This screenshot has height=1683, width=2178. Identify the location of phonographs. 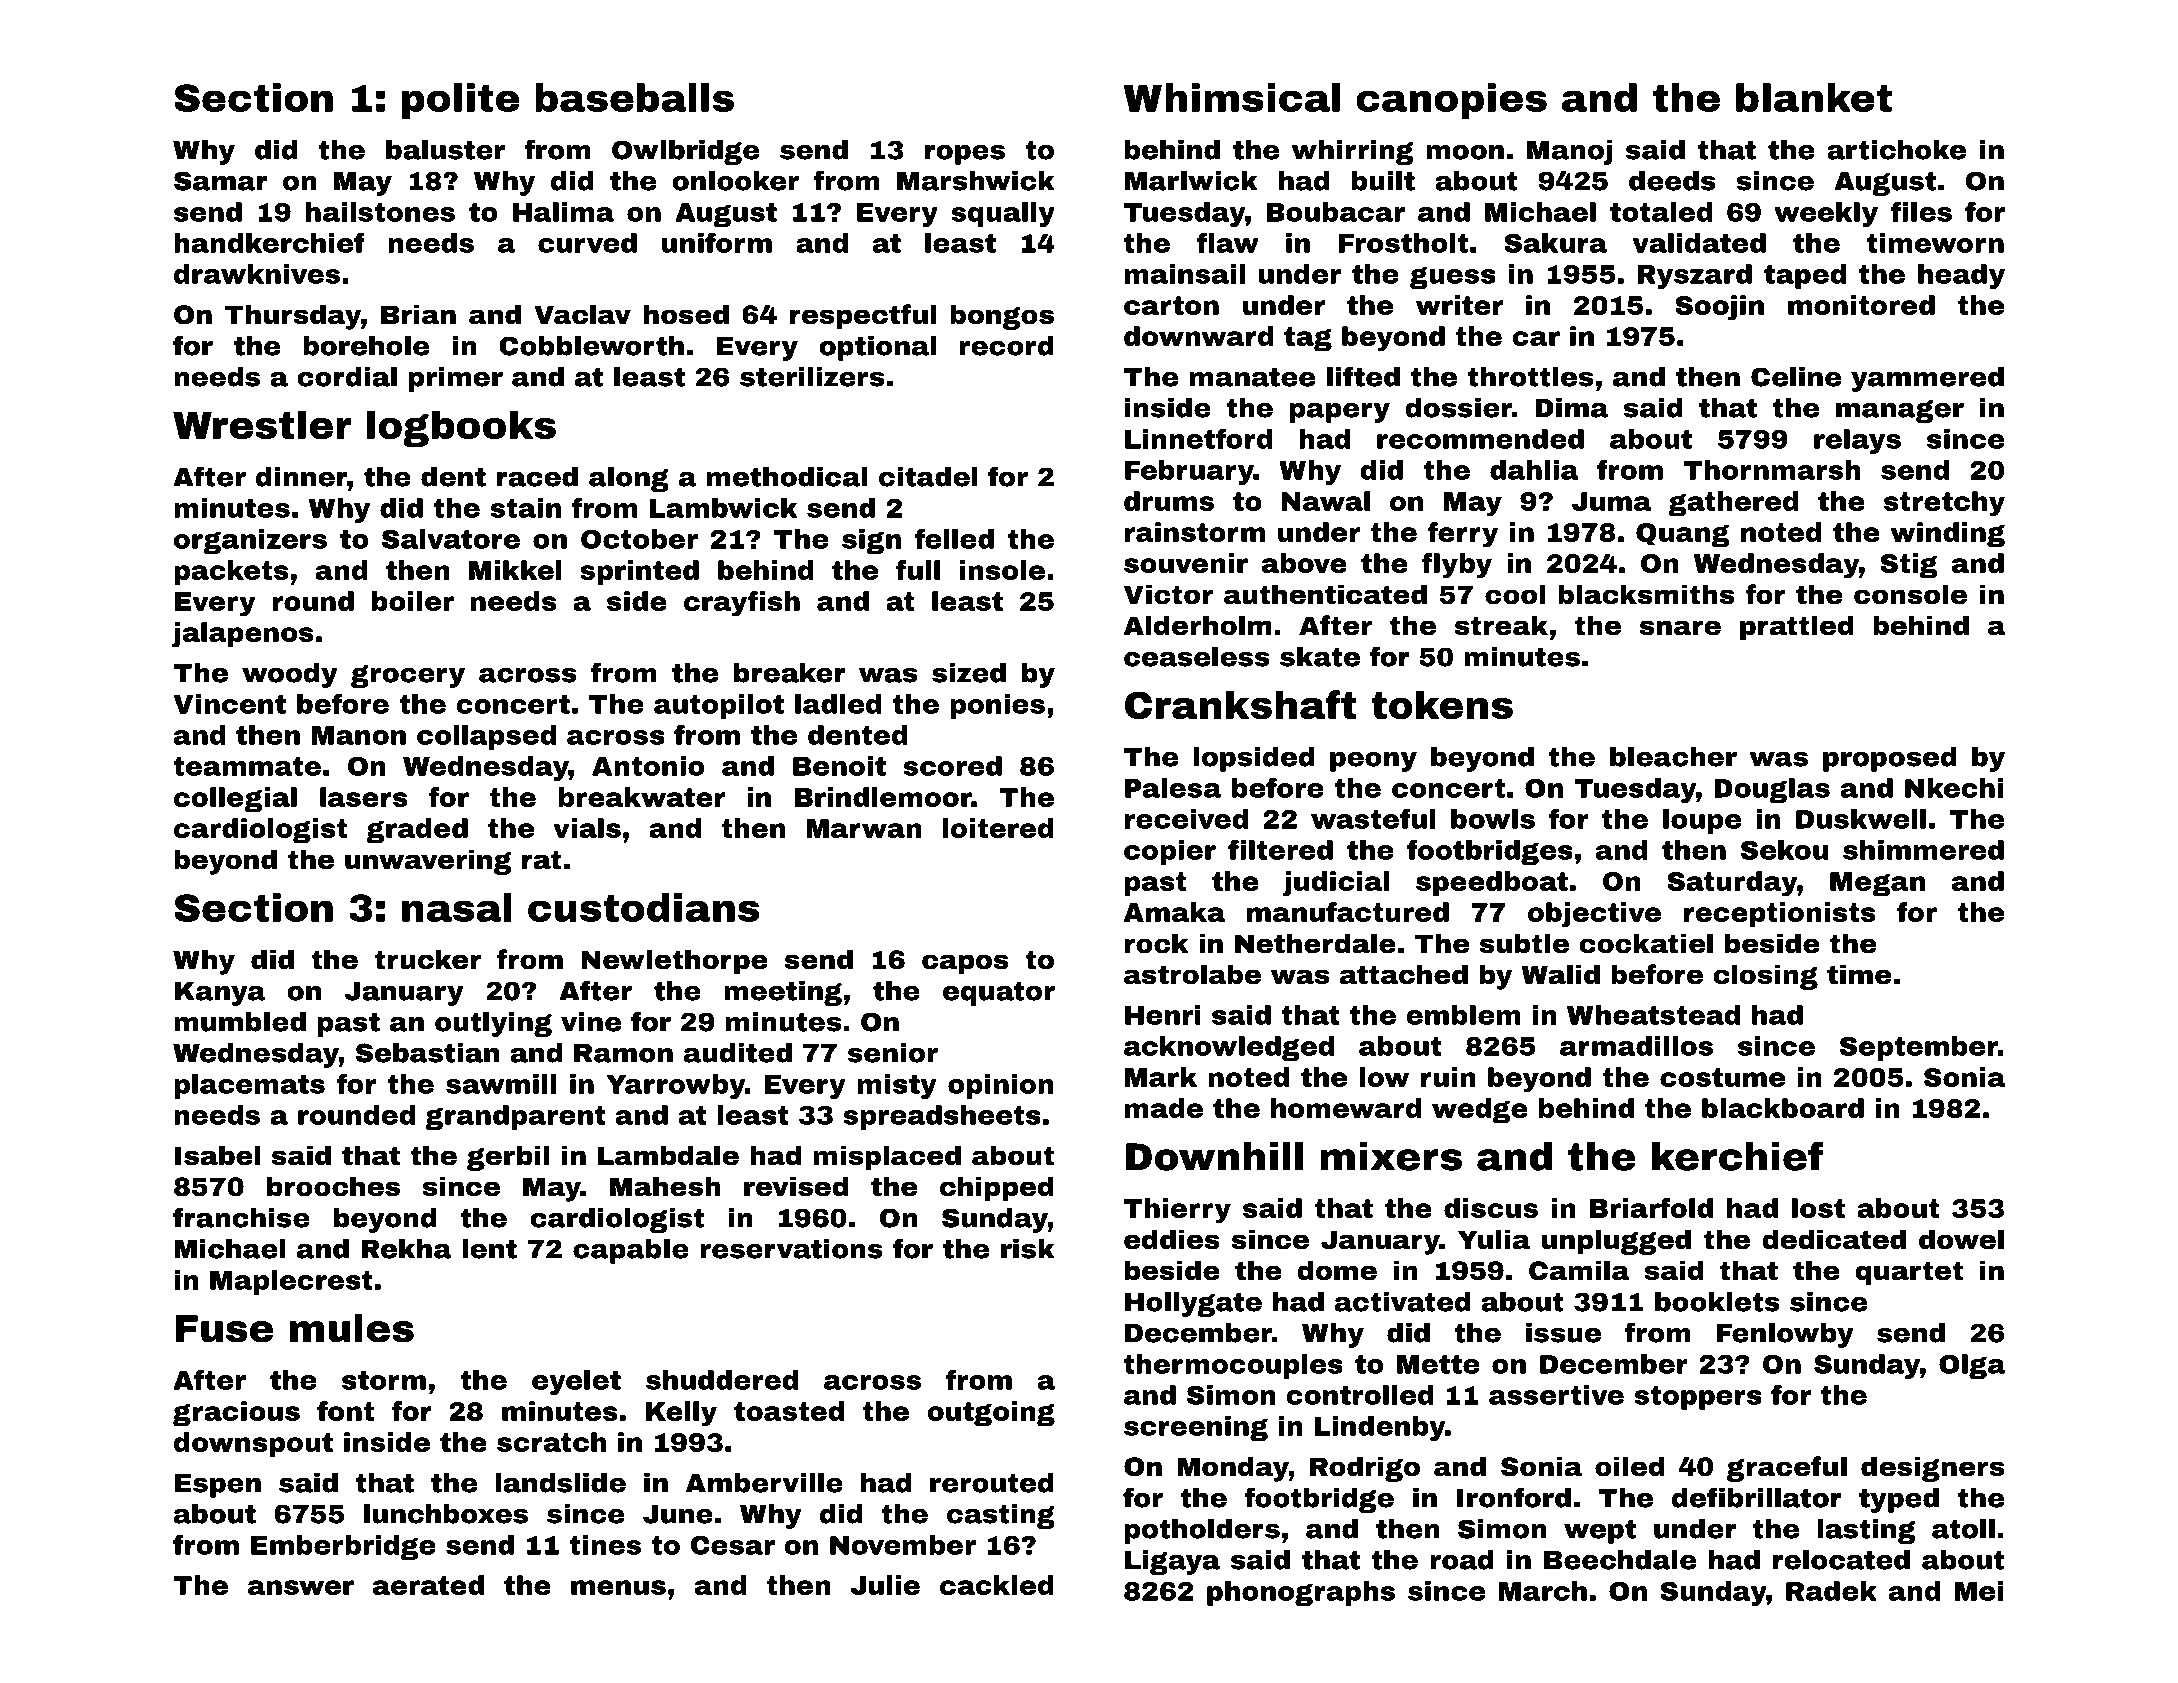
(1301, 1593).
